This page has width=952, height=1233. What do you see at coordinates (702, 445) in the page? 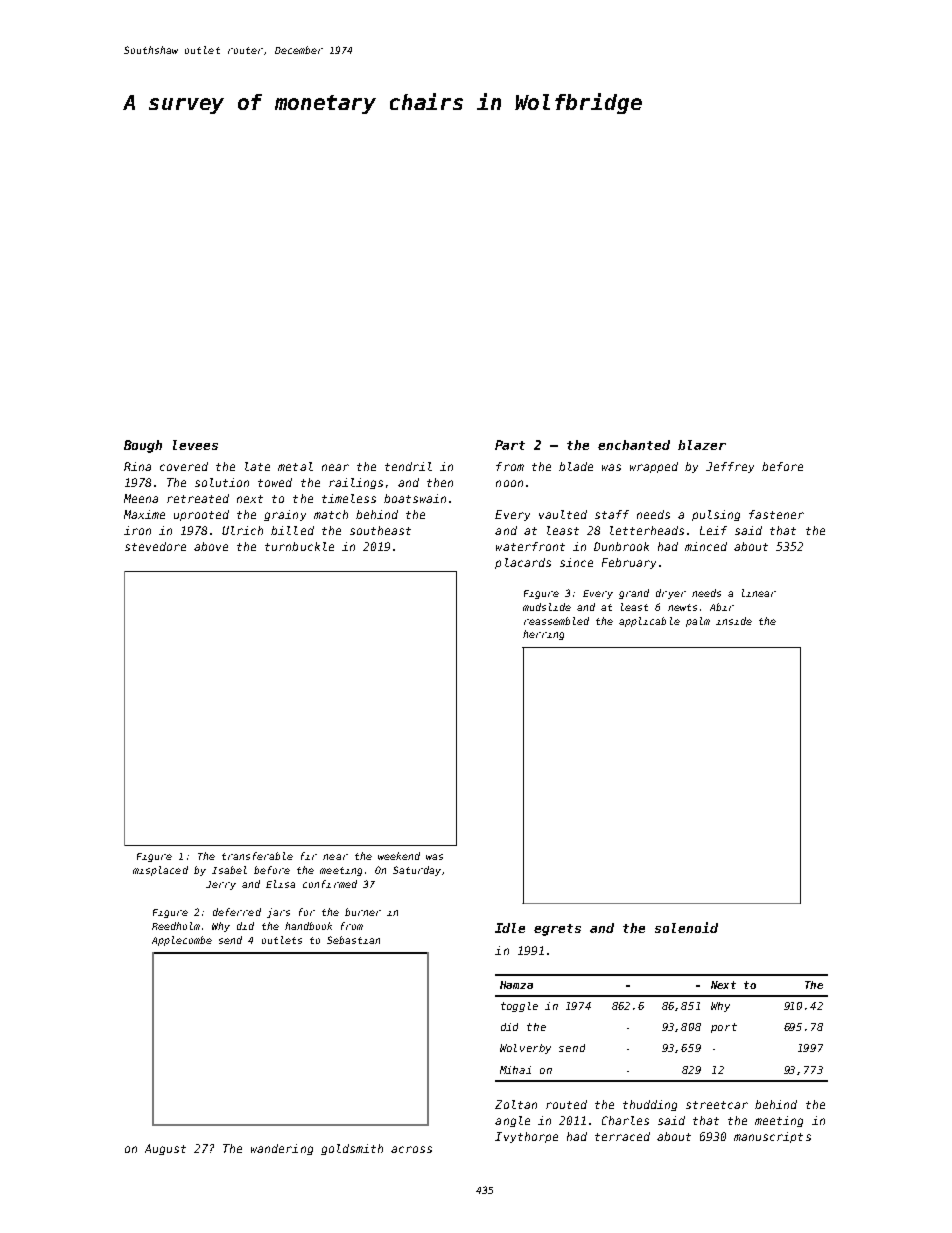
I see `blazer` at bounding box center [702, 445].
